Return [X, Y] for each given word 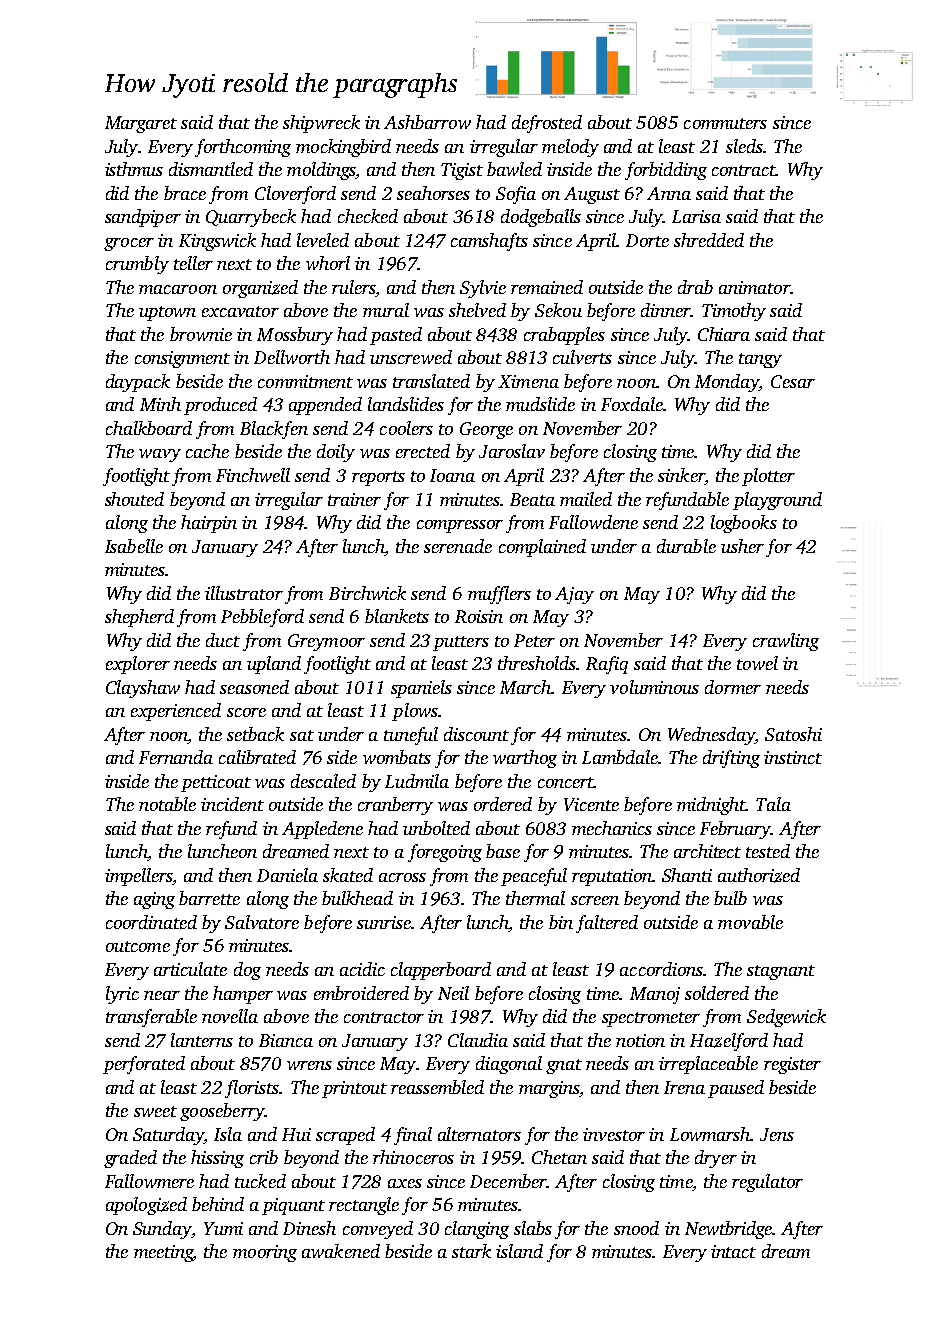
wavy [160, 455]
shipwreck [321, 124]
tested [768, 851]
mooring [265, 1253]
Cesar [793, 381]
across [402, 877]
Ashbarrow [427, 122]
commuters [725, 123]
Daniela [287, 875]
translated [431, 381]
